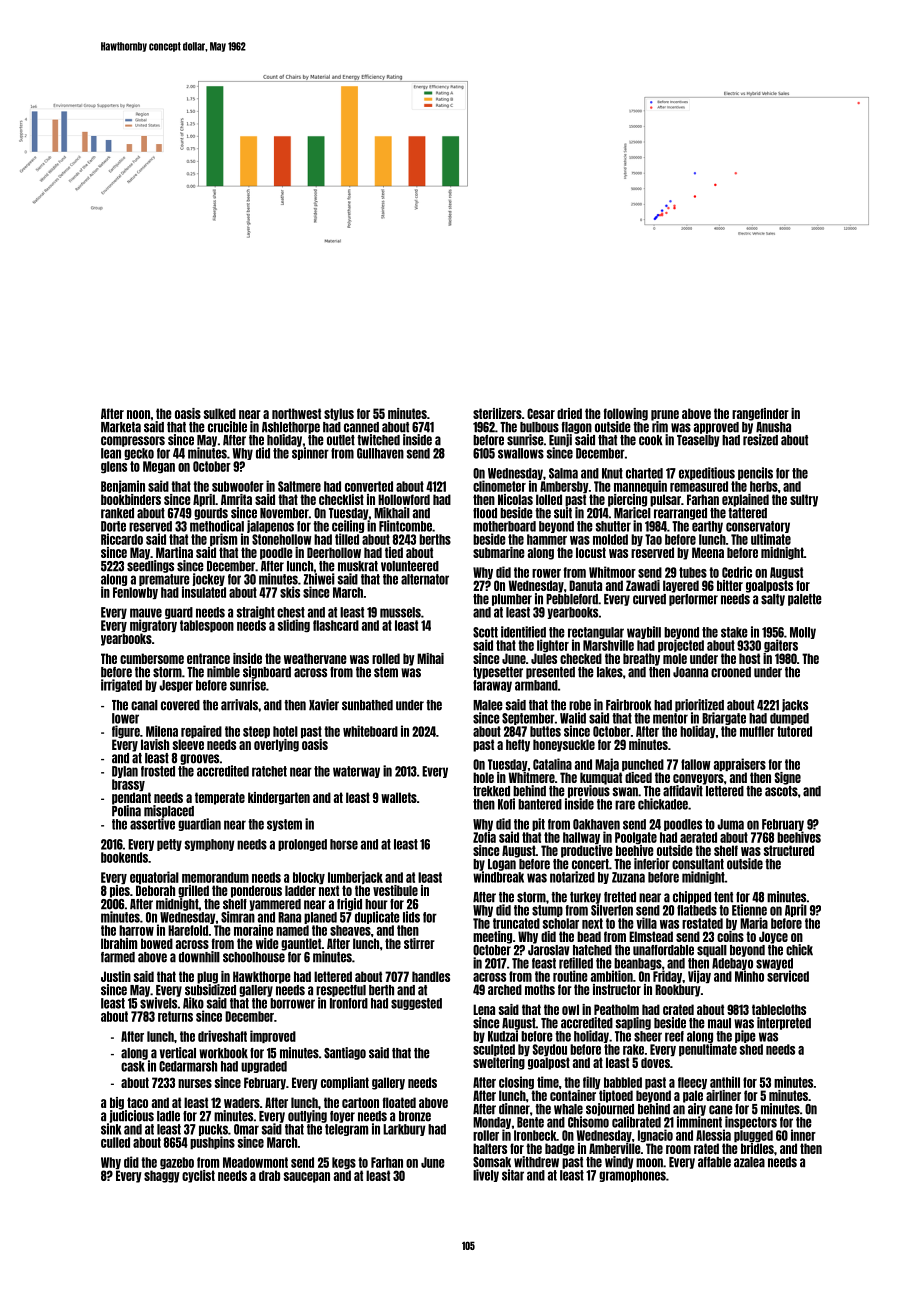  I want to click on drab, so click(269, 1175).
